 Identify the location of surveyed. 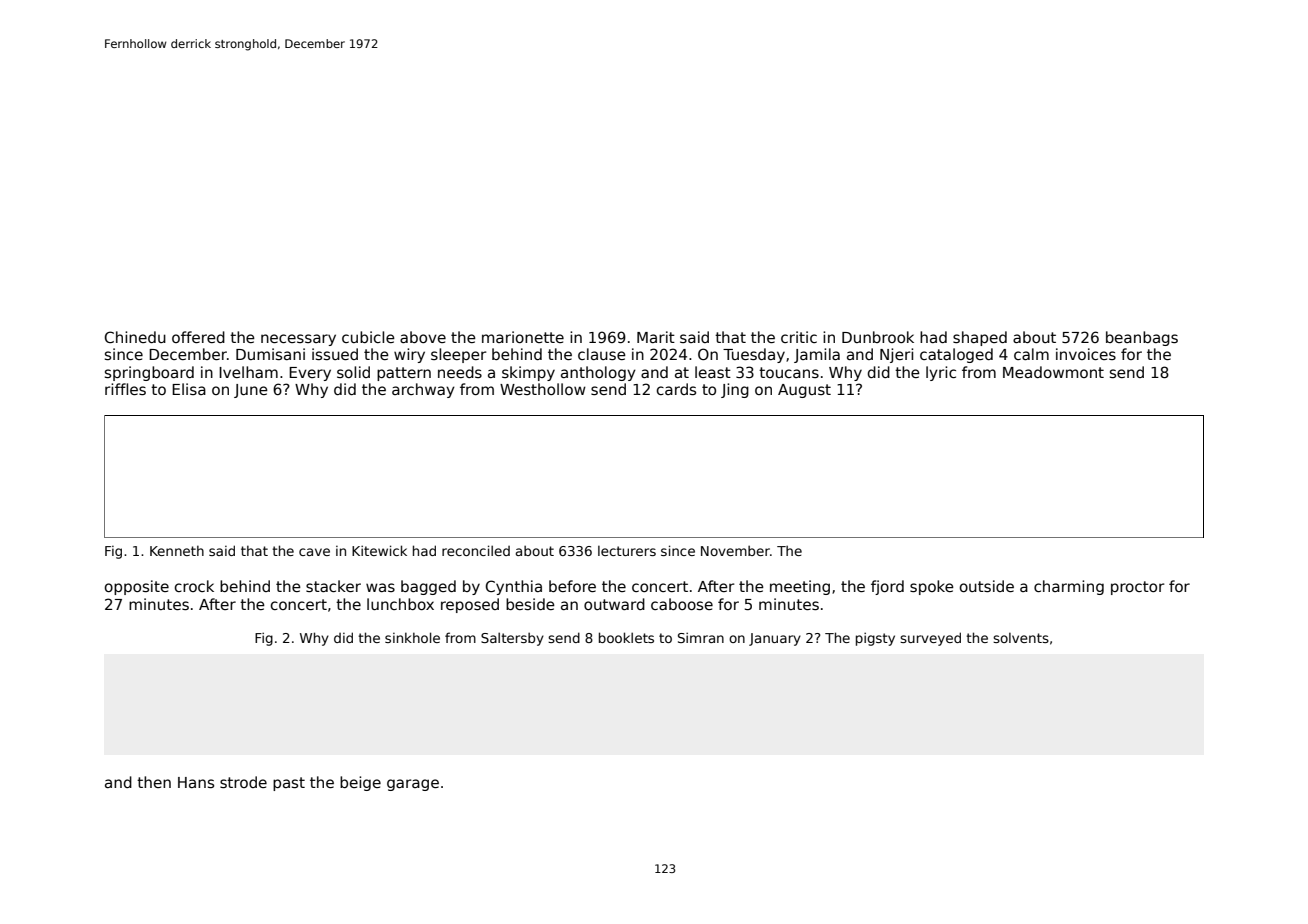
(930, 639).
